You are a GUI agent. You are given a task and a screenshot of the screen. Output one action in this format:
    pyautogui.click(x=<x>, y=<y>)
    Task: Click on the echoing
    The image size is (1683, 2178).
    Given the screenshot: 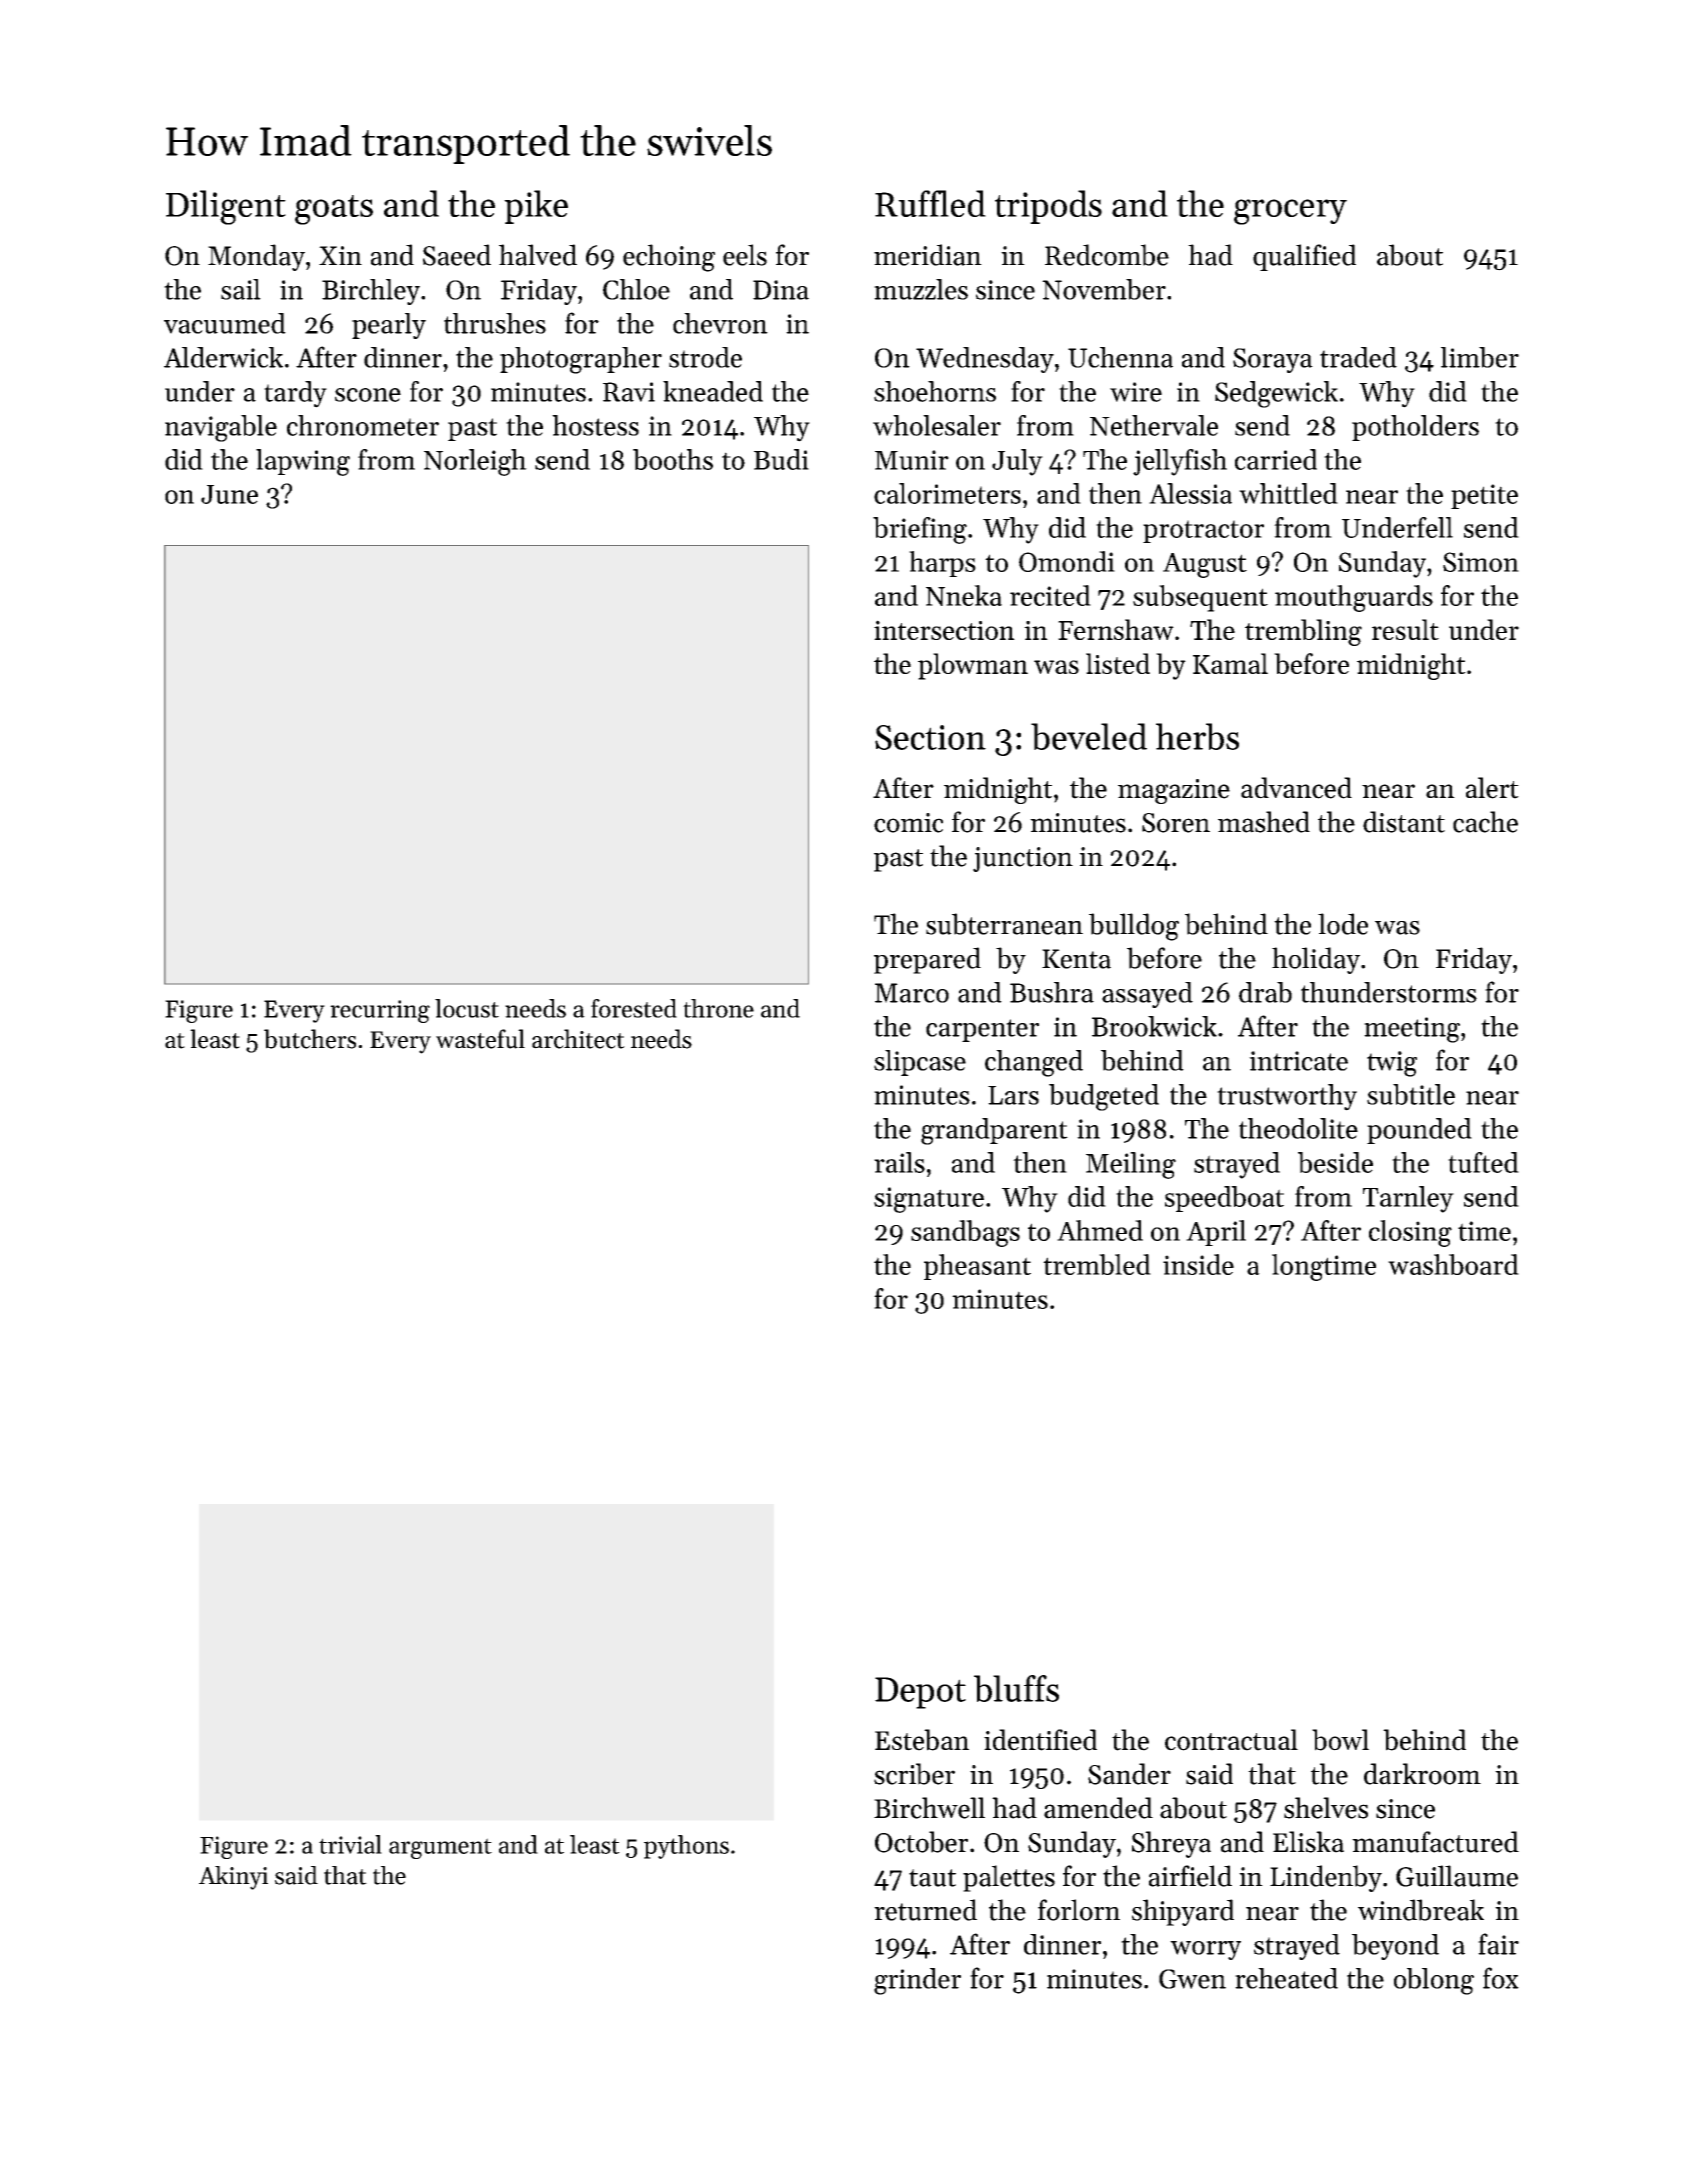 What is the action you would take?
    pyautogui.click(x=669, y=258)
